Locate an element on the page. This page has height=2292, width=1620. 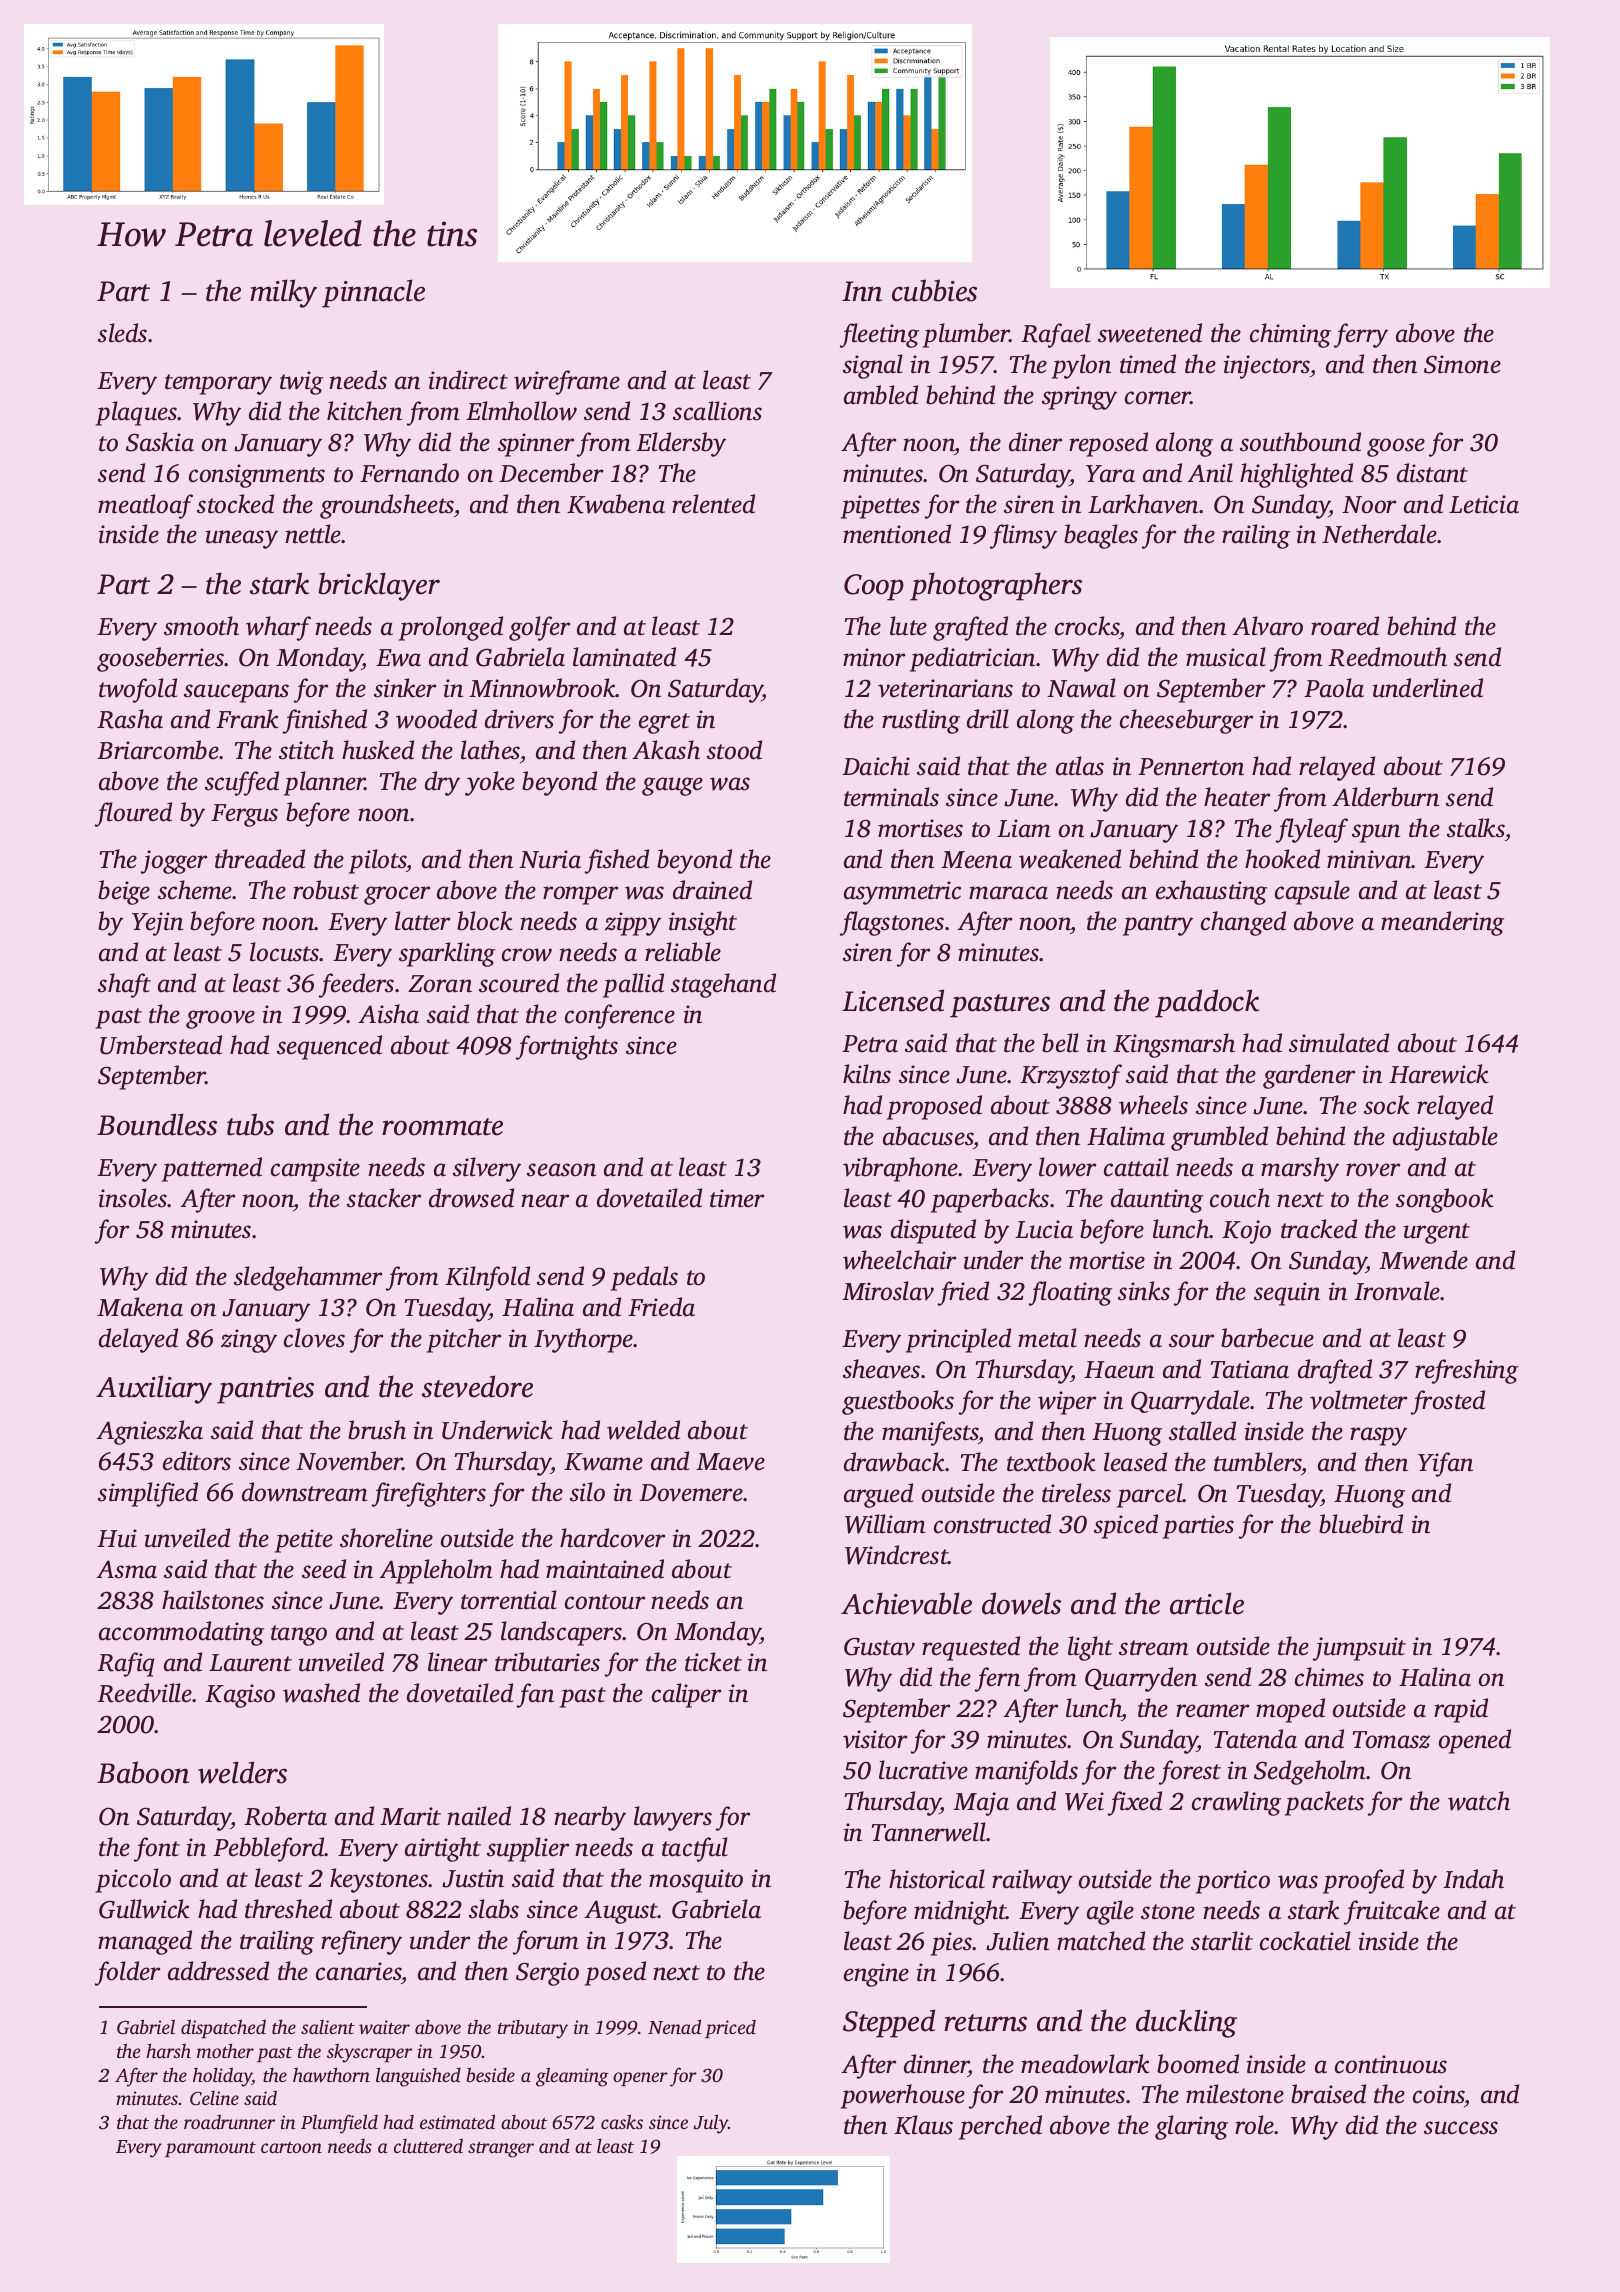
Yara is located at coordinates (1110, 474).
